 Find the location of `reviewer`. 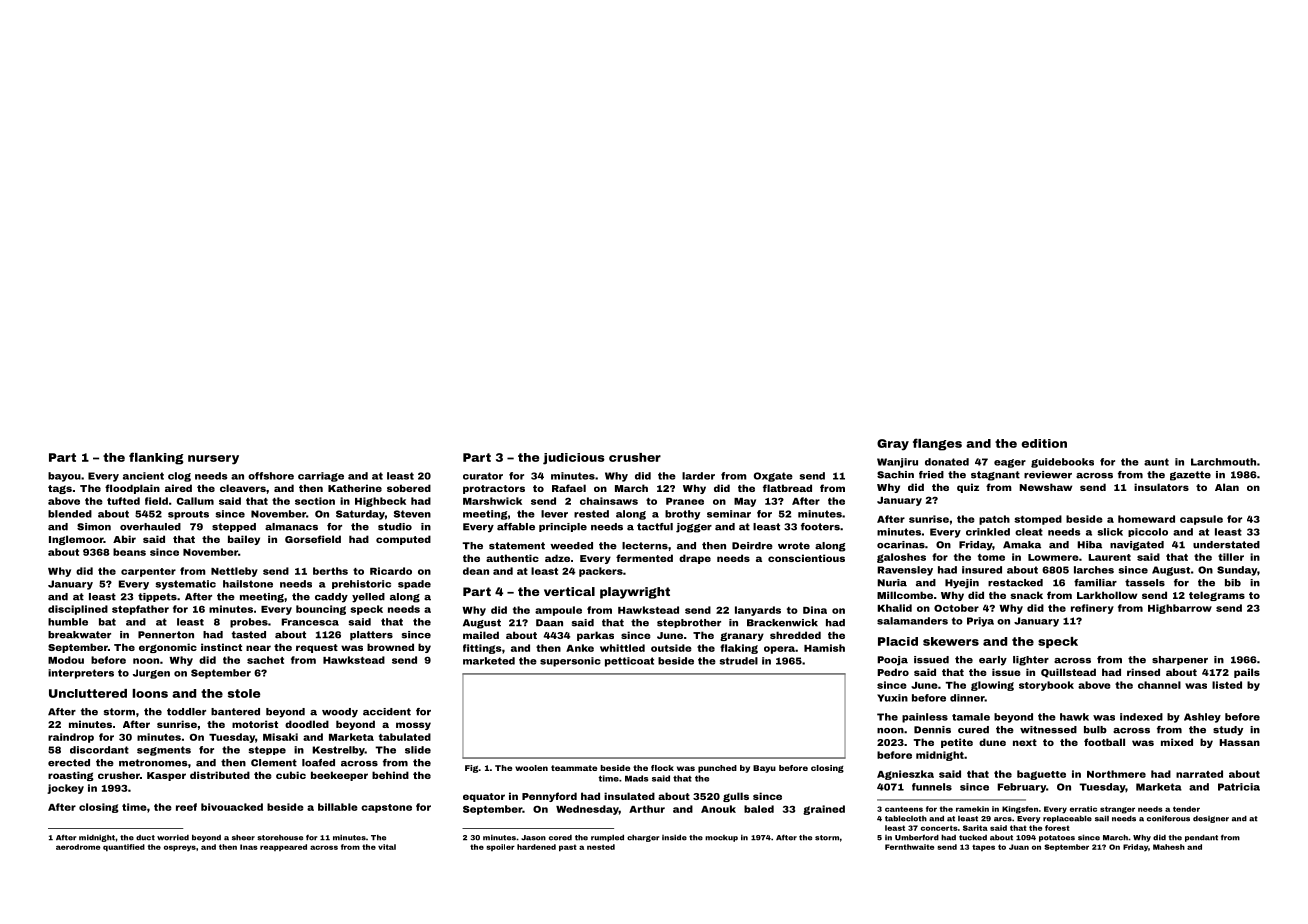

reviewer is located at coordinates (1048, 475).
